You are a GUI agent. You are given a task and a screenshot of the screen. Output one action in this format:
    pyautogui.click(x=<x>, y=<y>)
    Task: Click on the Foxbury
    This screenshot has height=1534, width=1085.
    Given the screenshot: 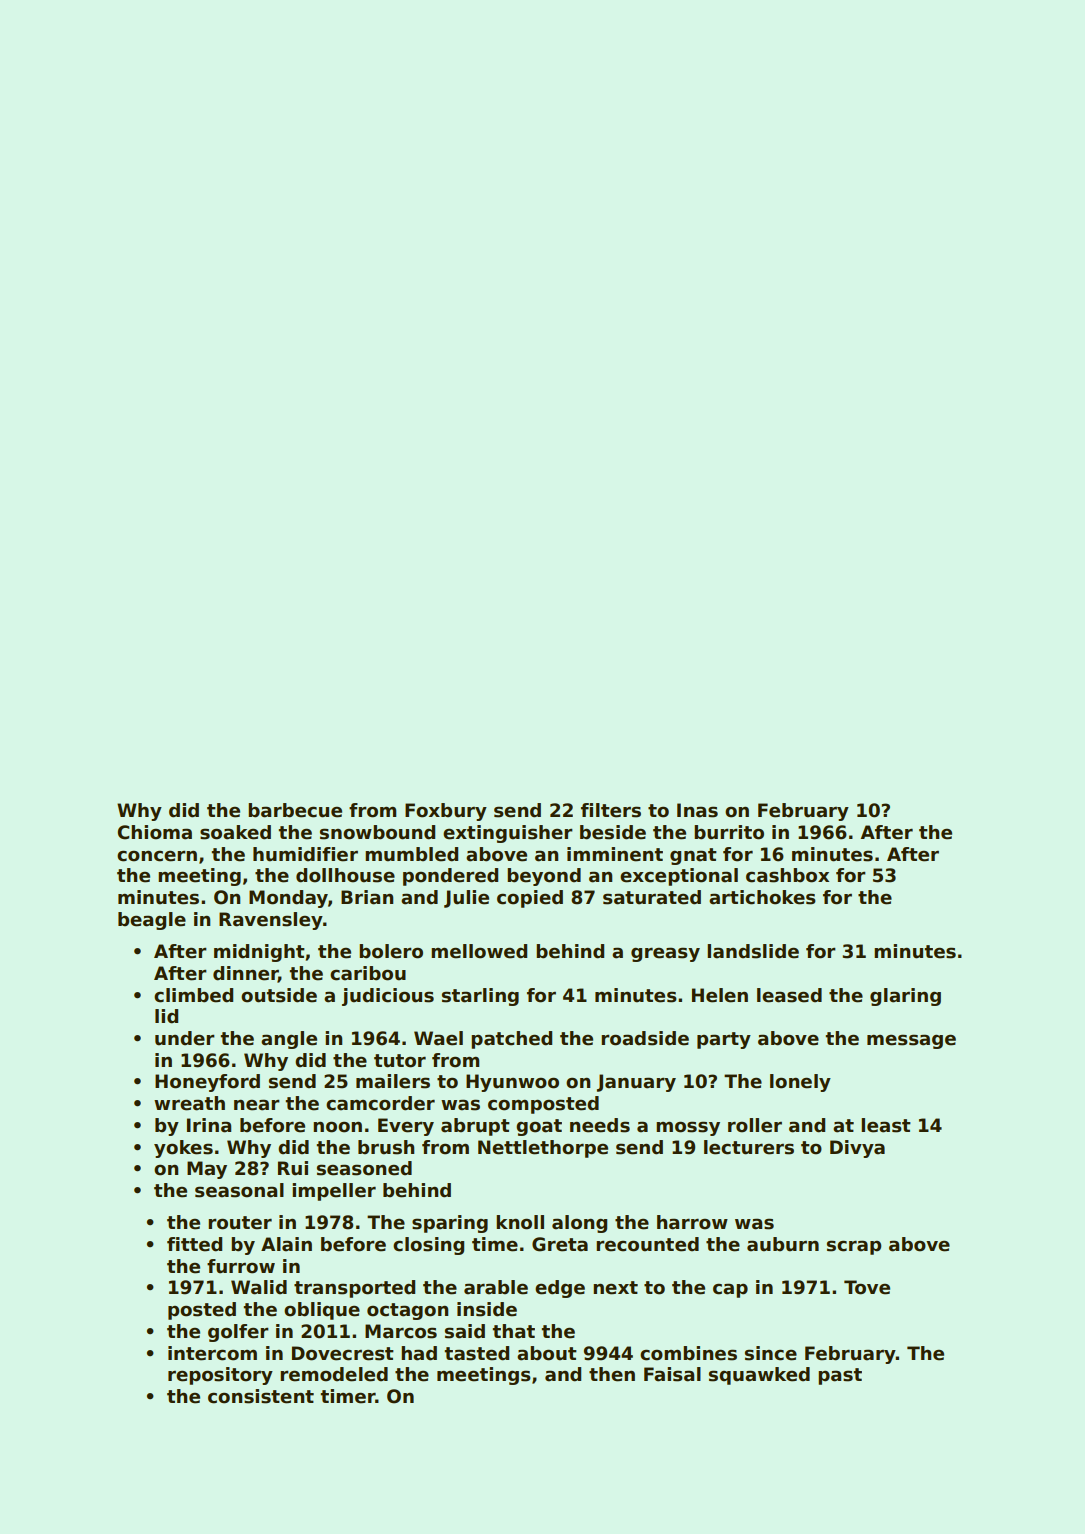 What is the action you would take?
    pyautogui.click(x=446, y=812)
